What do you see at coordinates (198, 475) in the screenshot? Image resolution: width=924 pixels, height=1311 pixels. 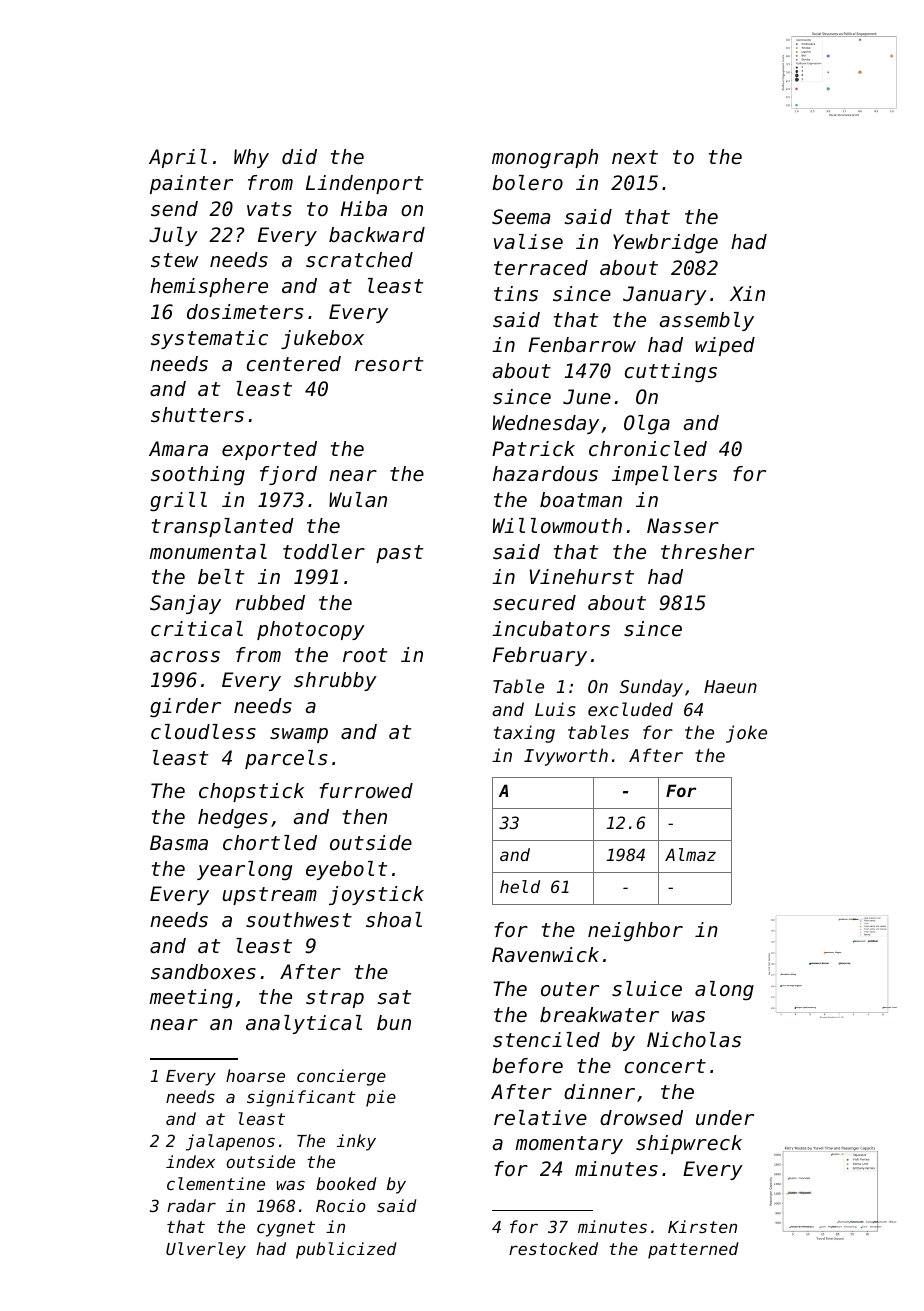 I see `soothing` at bounding box center [198, 475].
